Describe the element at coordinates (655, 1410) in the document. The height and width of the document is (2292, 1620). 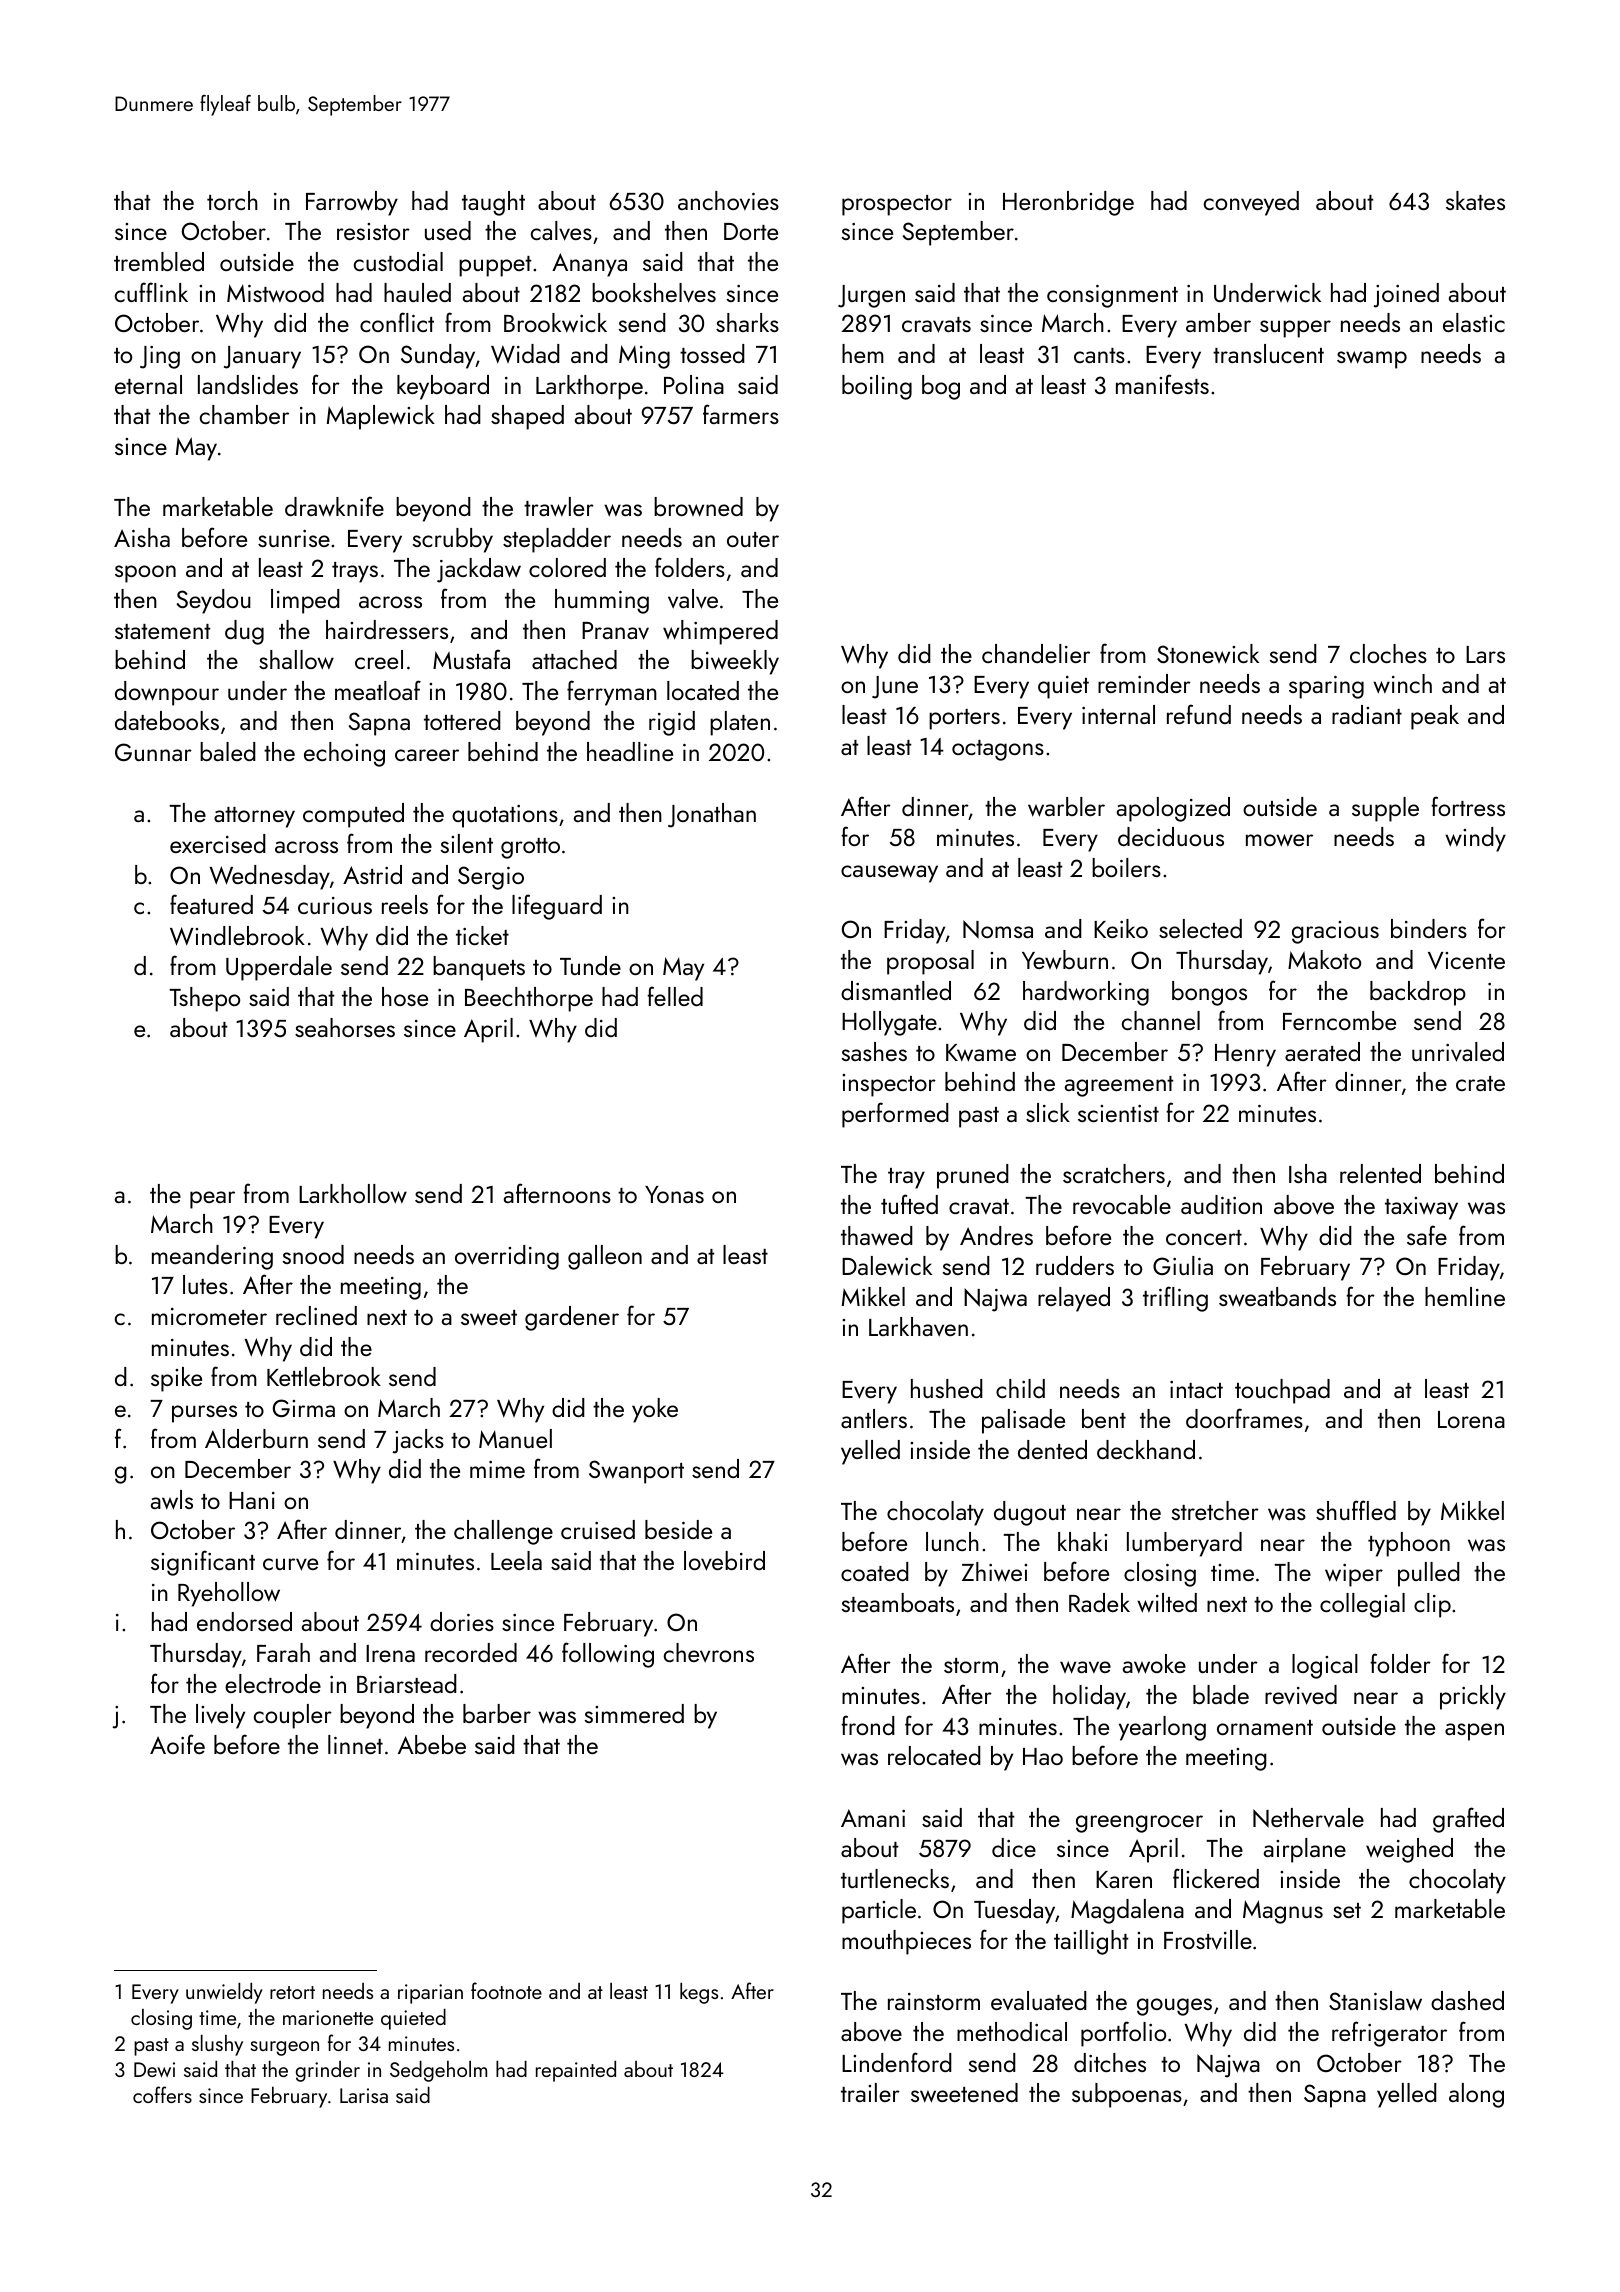
I see `yoke` at that location.
